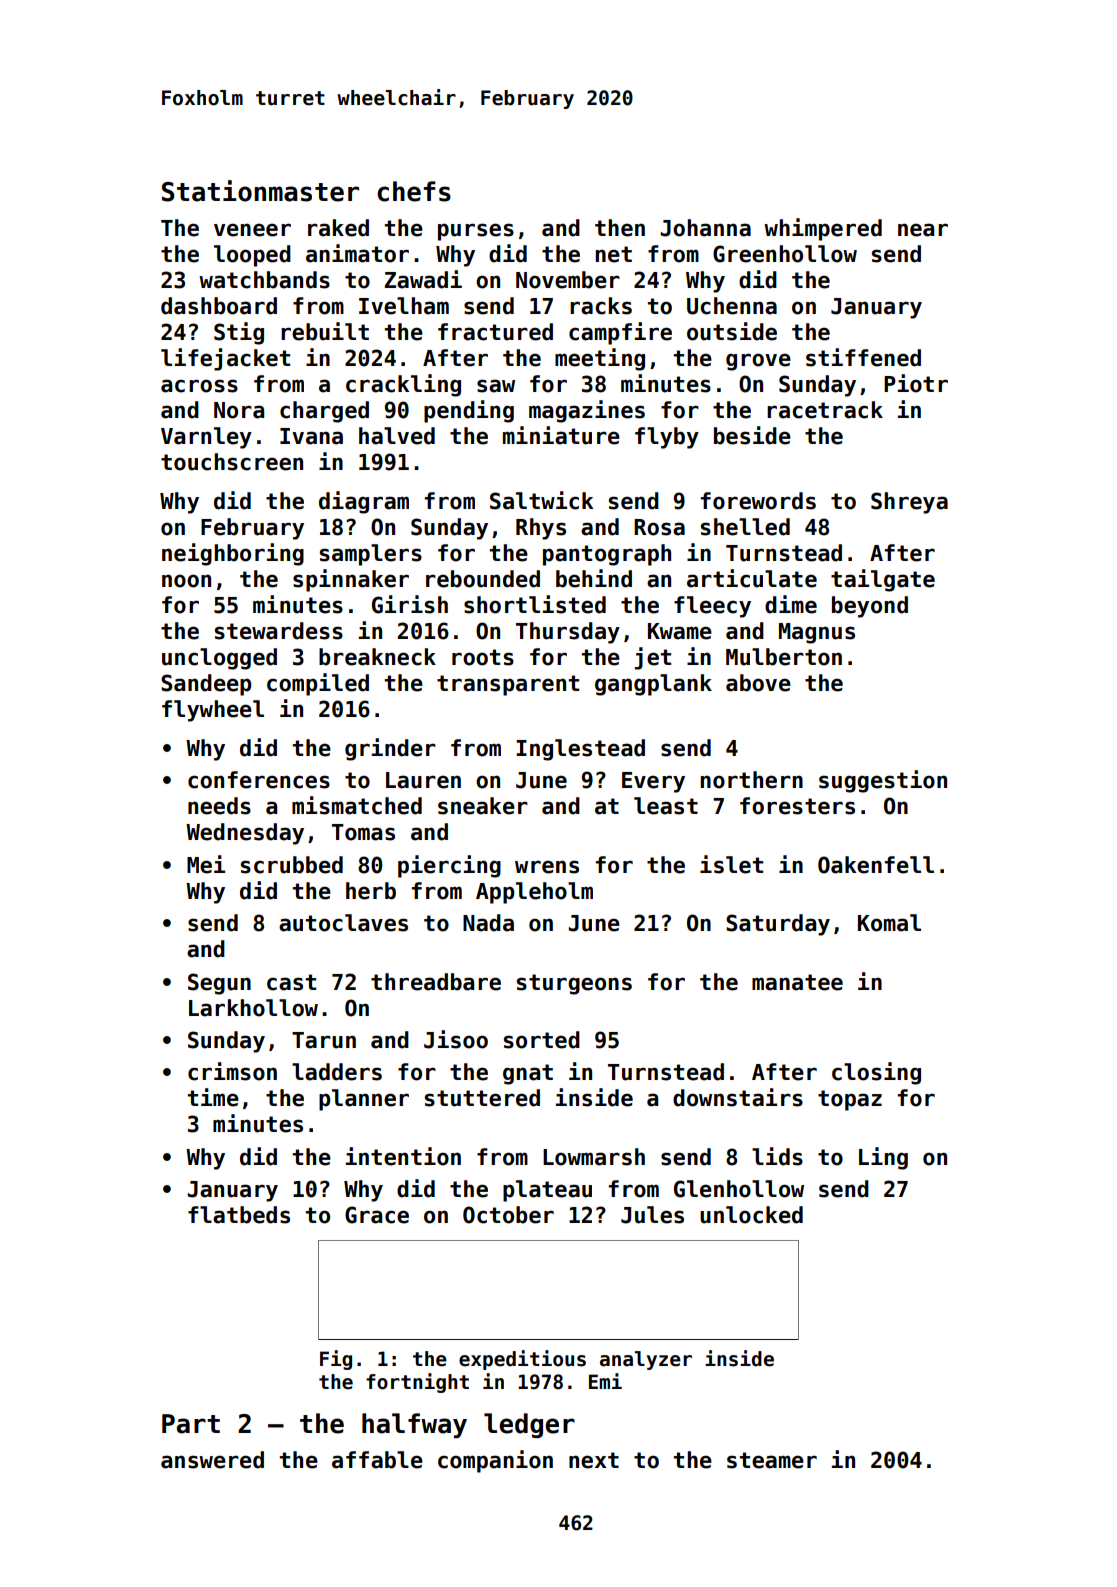  Describe the element at coordinates (324, 1040) in the screenshot. I see `Tarun` at that location.
